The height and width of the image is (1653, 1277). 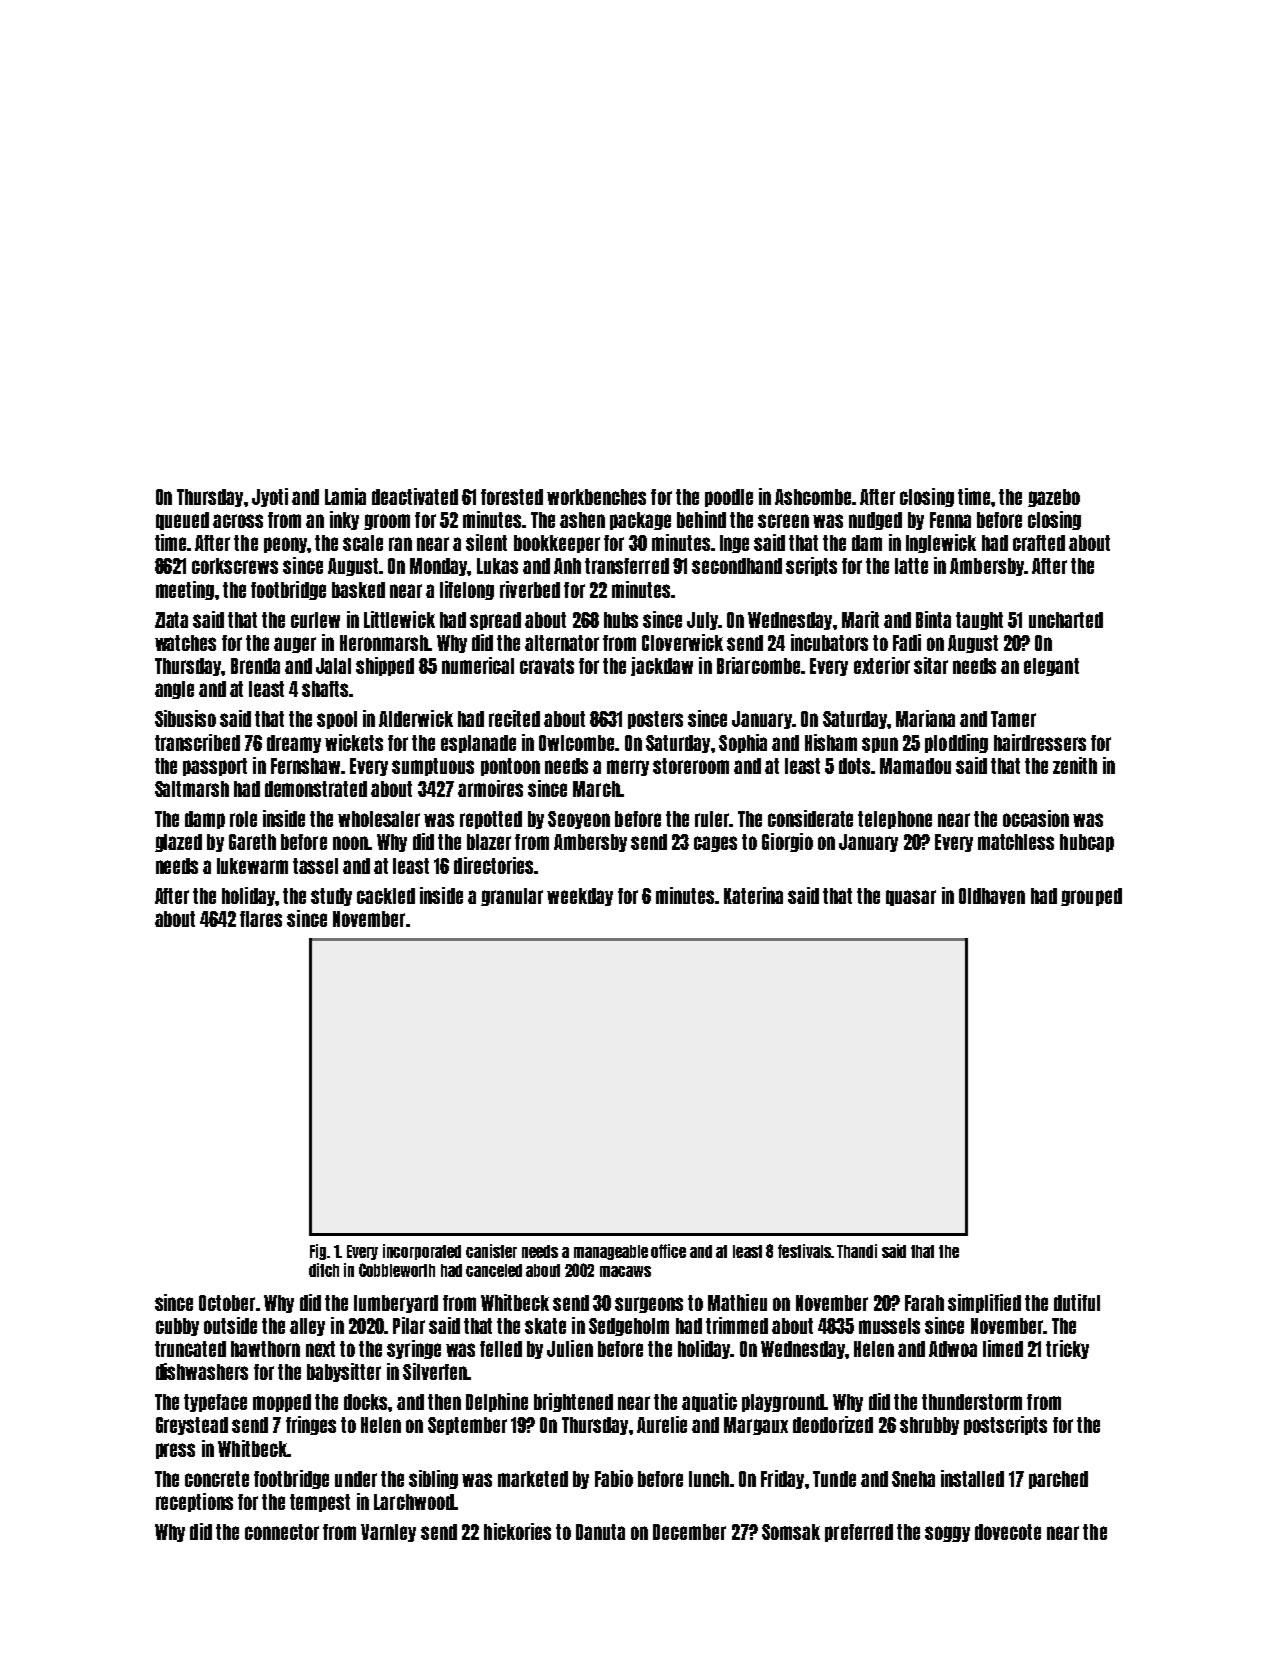 What do you see at coordinates (235, 566) in the image?
I see `corkscrews` at bounding box center [235, 566].
